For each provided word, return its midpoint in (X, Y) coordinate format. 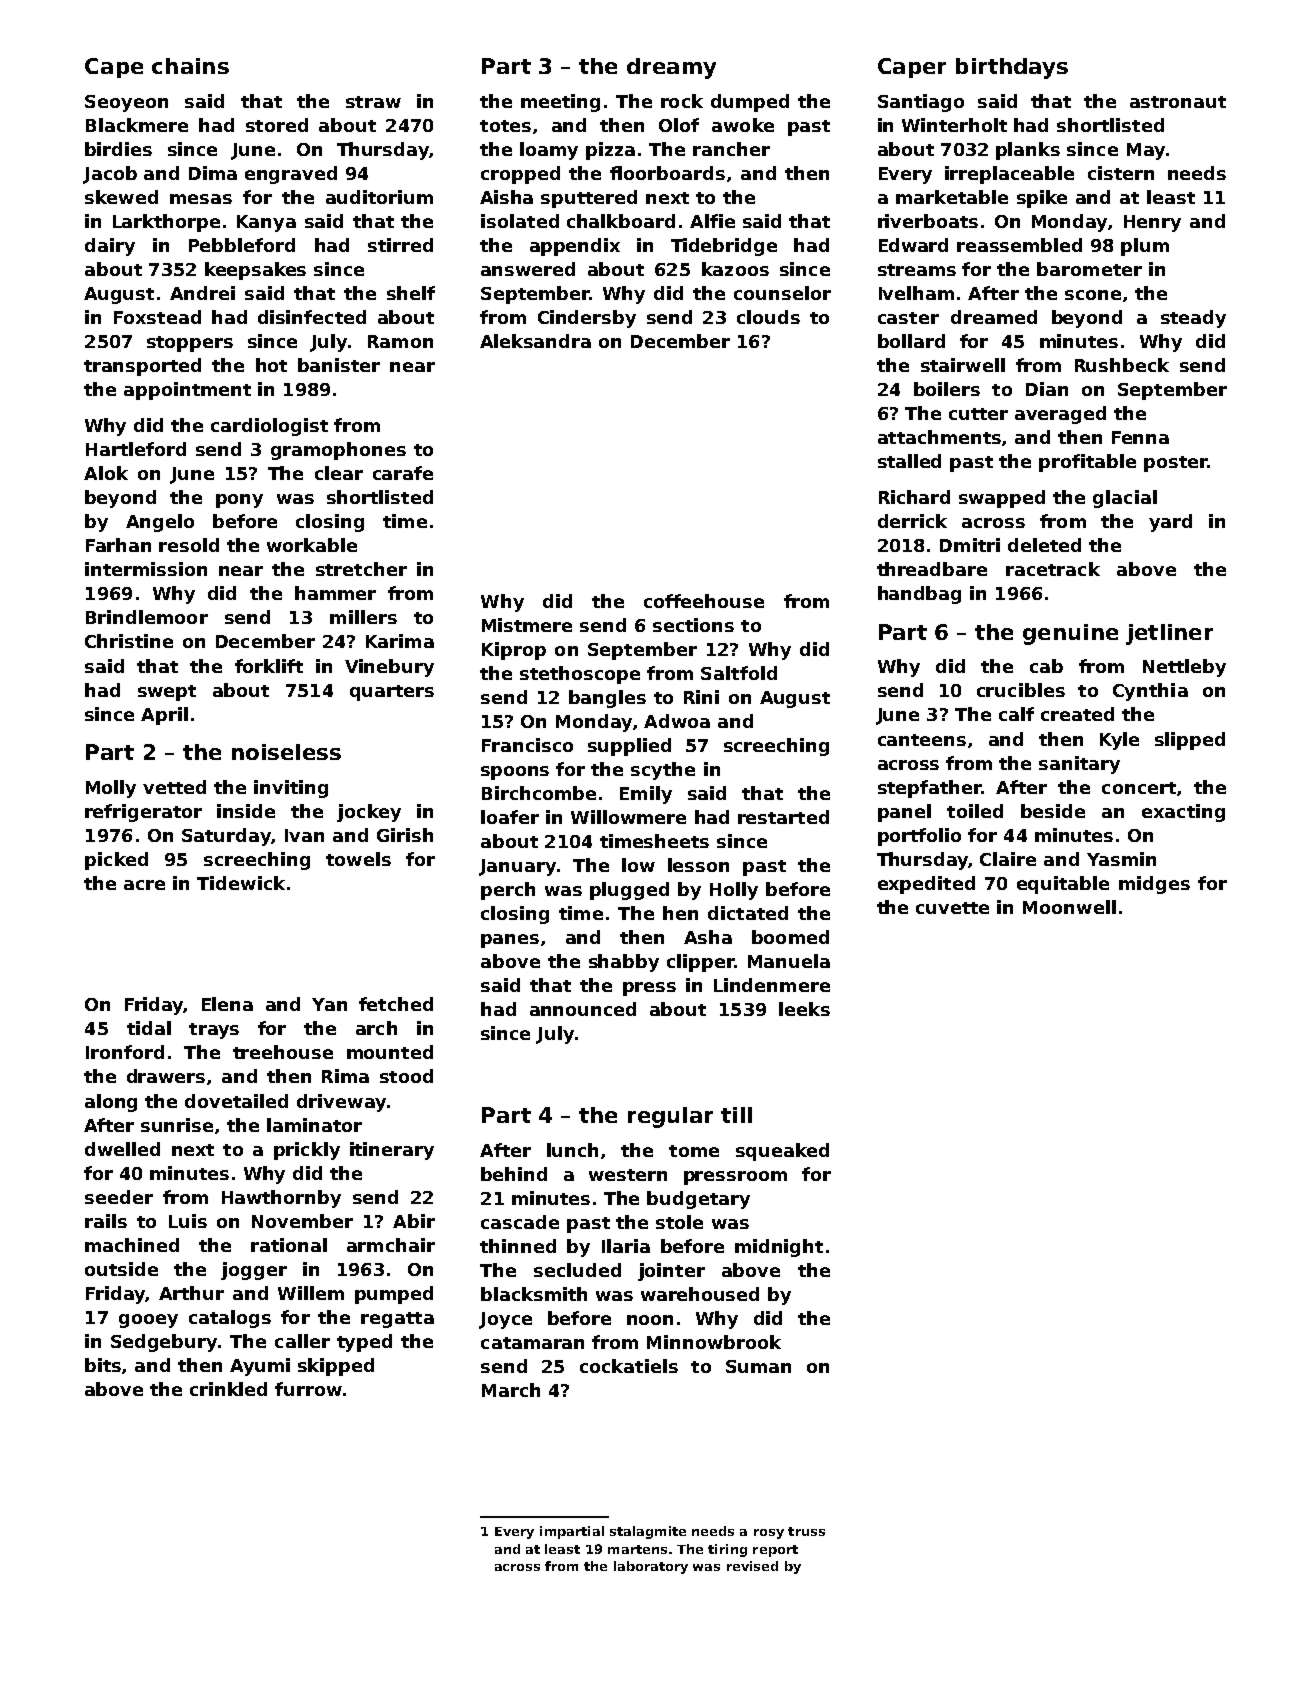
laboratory (651, 1567)
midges (1154, 885)
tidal (149, 1028)
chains (190, 66)
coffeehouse (704, 601)
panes (510, 941)
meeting (560, 103)
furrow (308, 1389)
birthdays (1012, 68)
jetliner (1169, 634)
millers (363, 617)
